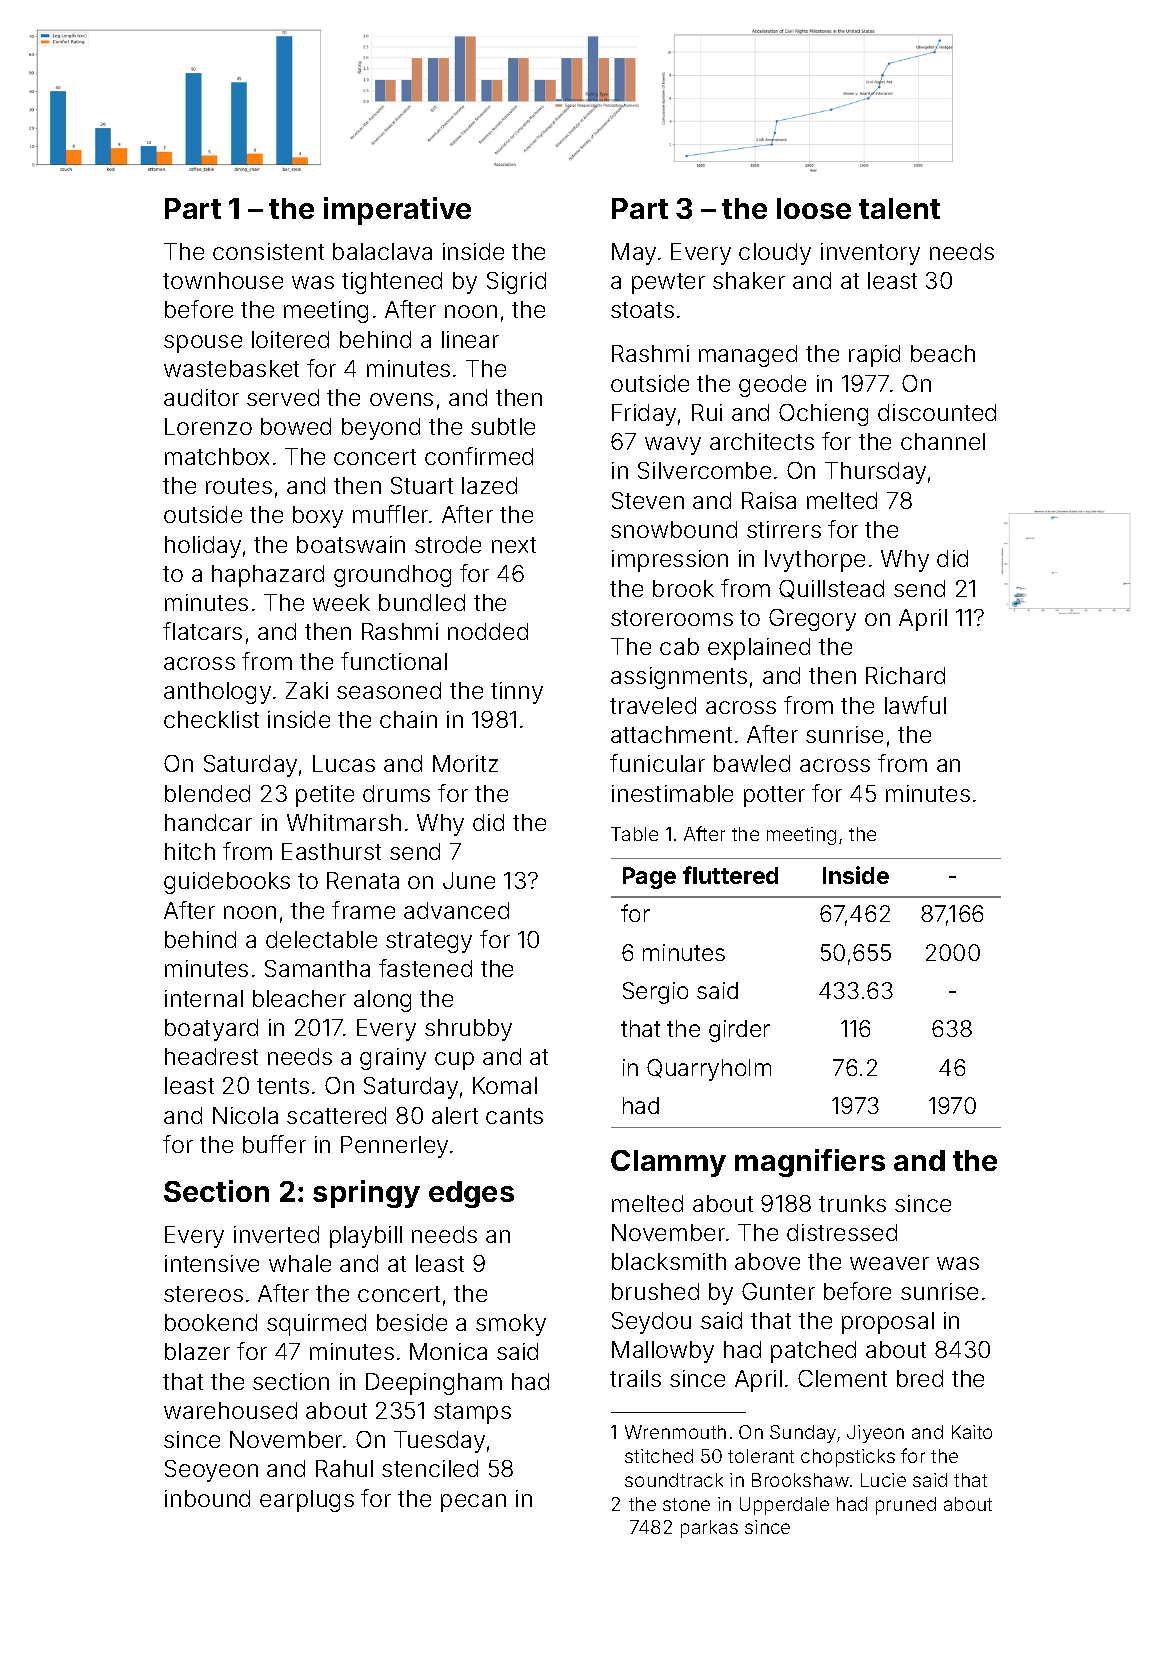  I want to click on cup, so click(454, 1061).
